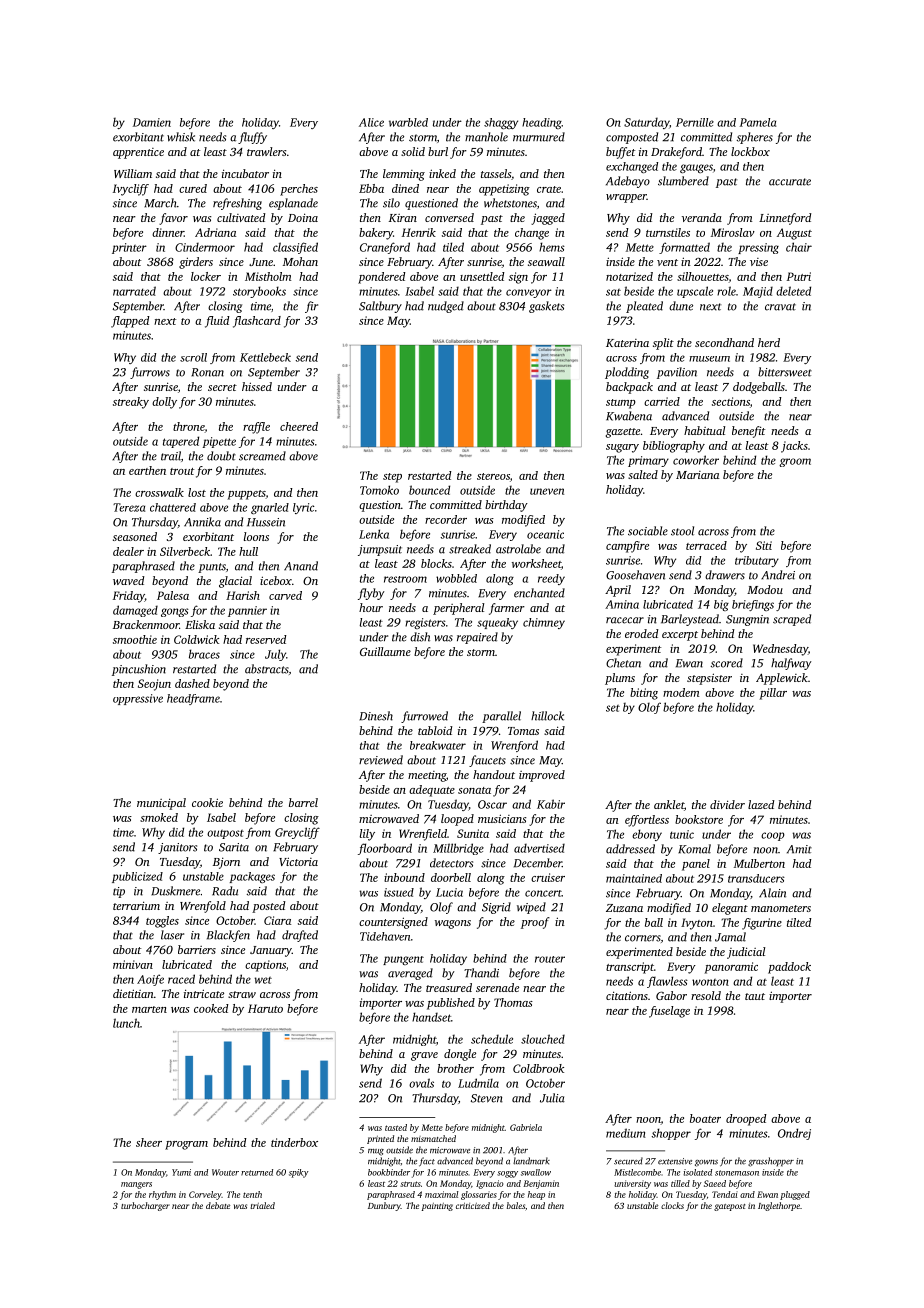 The image size is (924, 1308). What do you see at coordinates (669, 804) in the image?
I see `anklet` at bounding box center [669, 804].
